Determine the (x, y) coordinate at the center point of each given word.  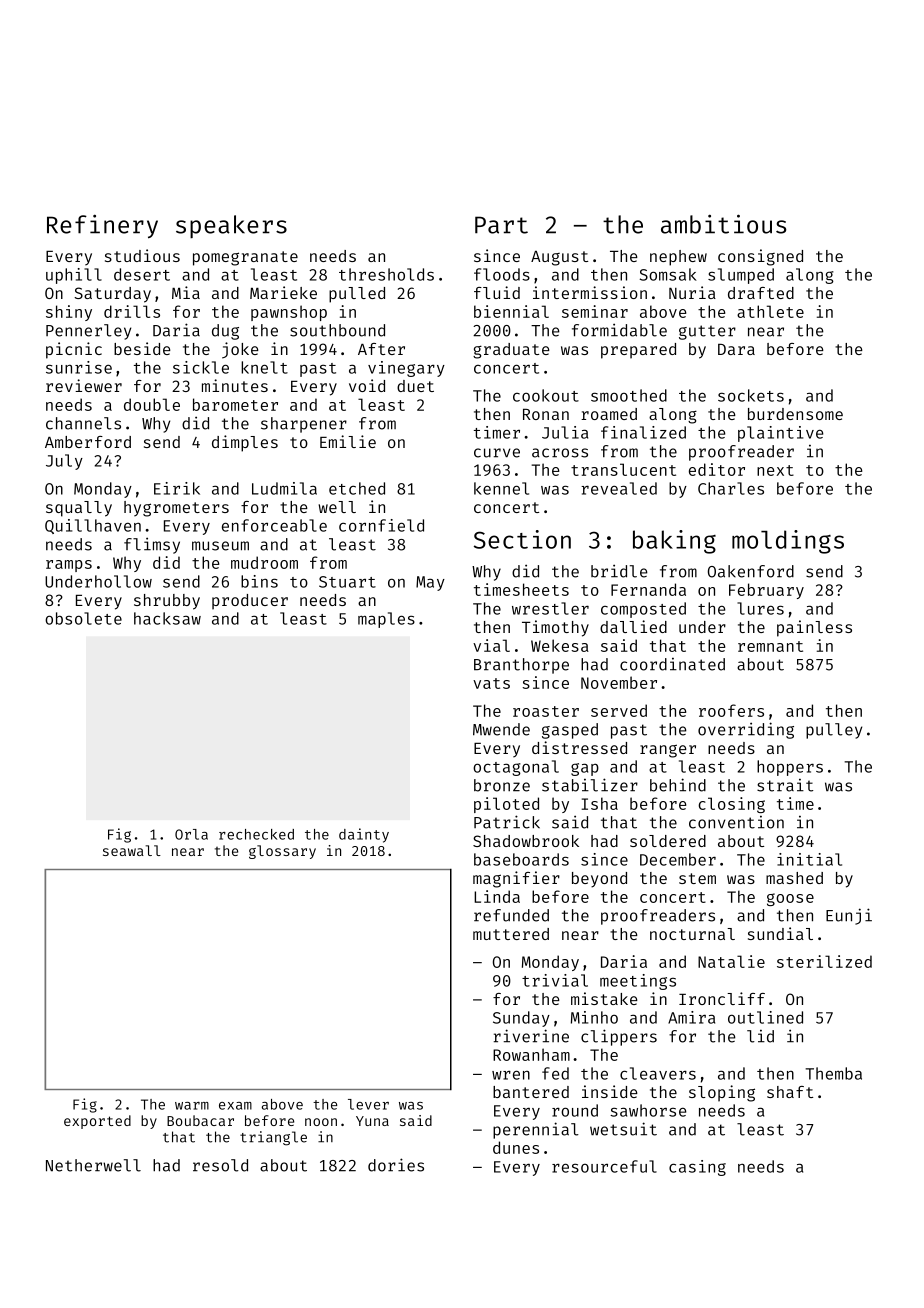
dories (396, 1165)
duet (415, 386)
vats (491, 683)
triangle (273, 1138)
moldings (788, 542)
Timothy (555, 628)
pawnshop (289, 313)
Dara (736, 349)
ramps (69, 566)
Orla (191, 834)
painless (814, 628)
